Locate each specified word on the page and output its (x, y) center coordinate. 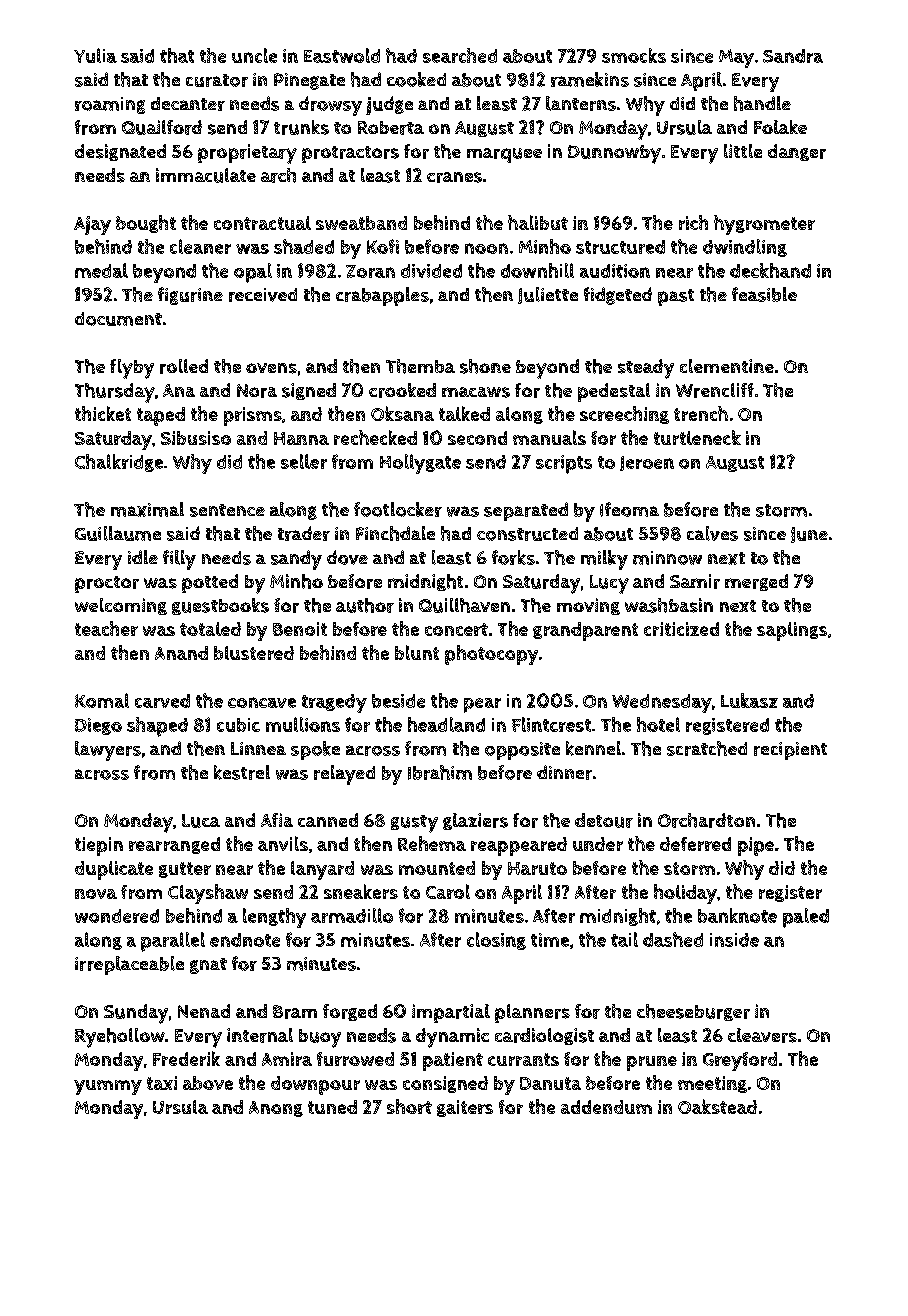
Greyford (740, 1061)
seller (304, 461)
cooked (416, 79)
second (477, 438)
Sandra (793, 56)
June (809, 535)
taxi (162, 1083)
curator (217, 80)
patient (453, 1061)
